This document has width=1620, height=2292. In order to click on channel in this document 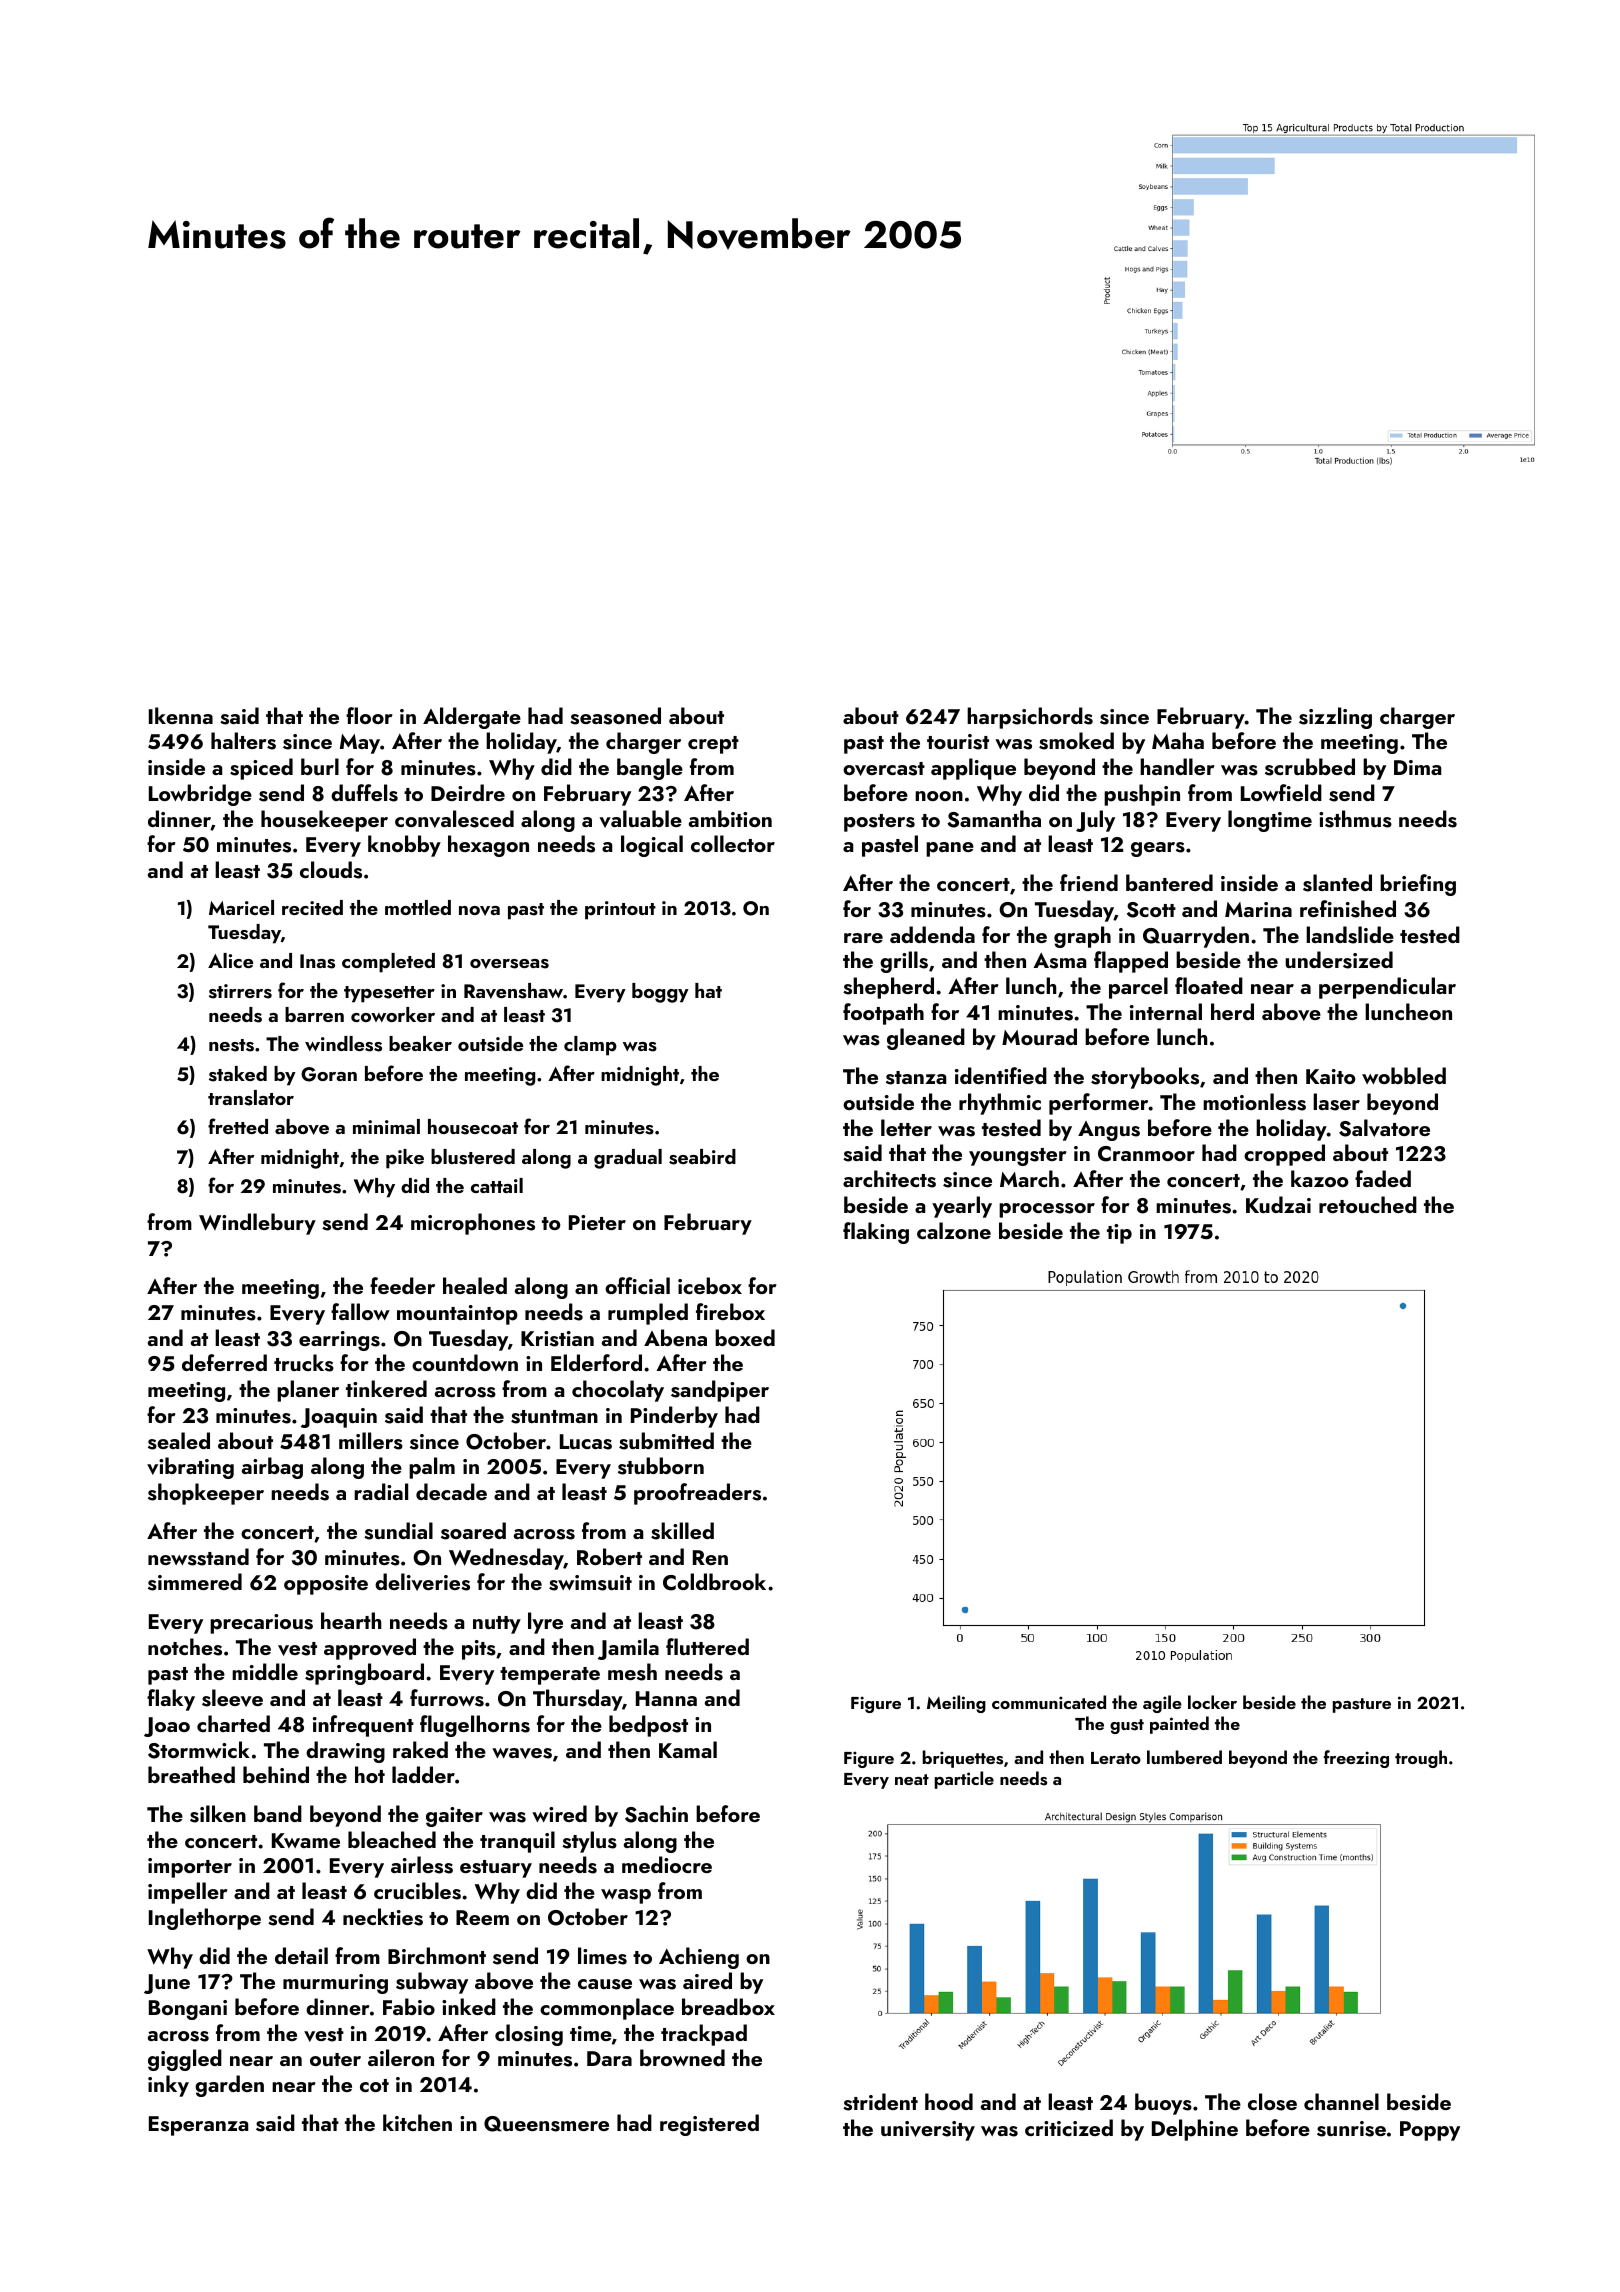, I will do `click(1341, 2101)`.
